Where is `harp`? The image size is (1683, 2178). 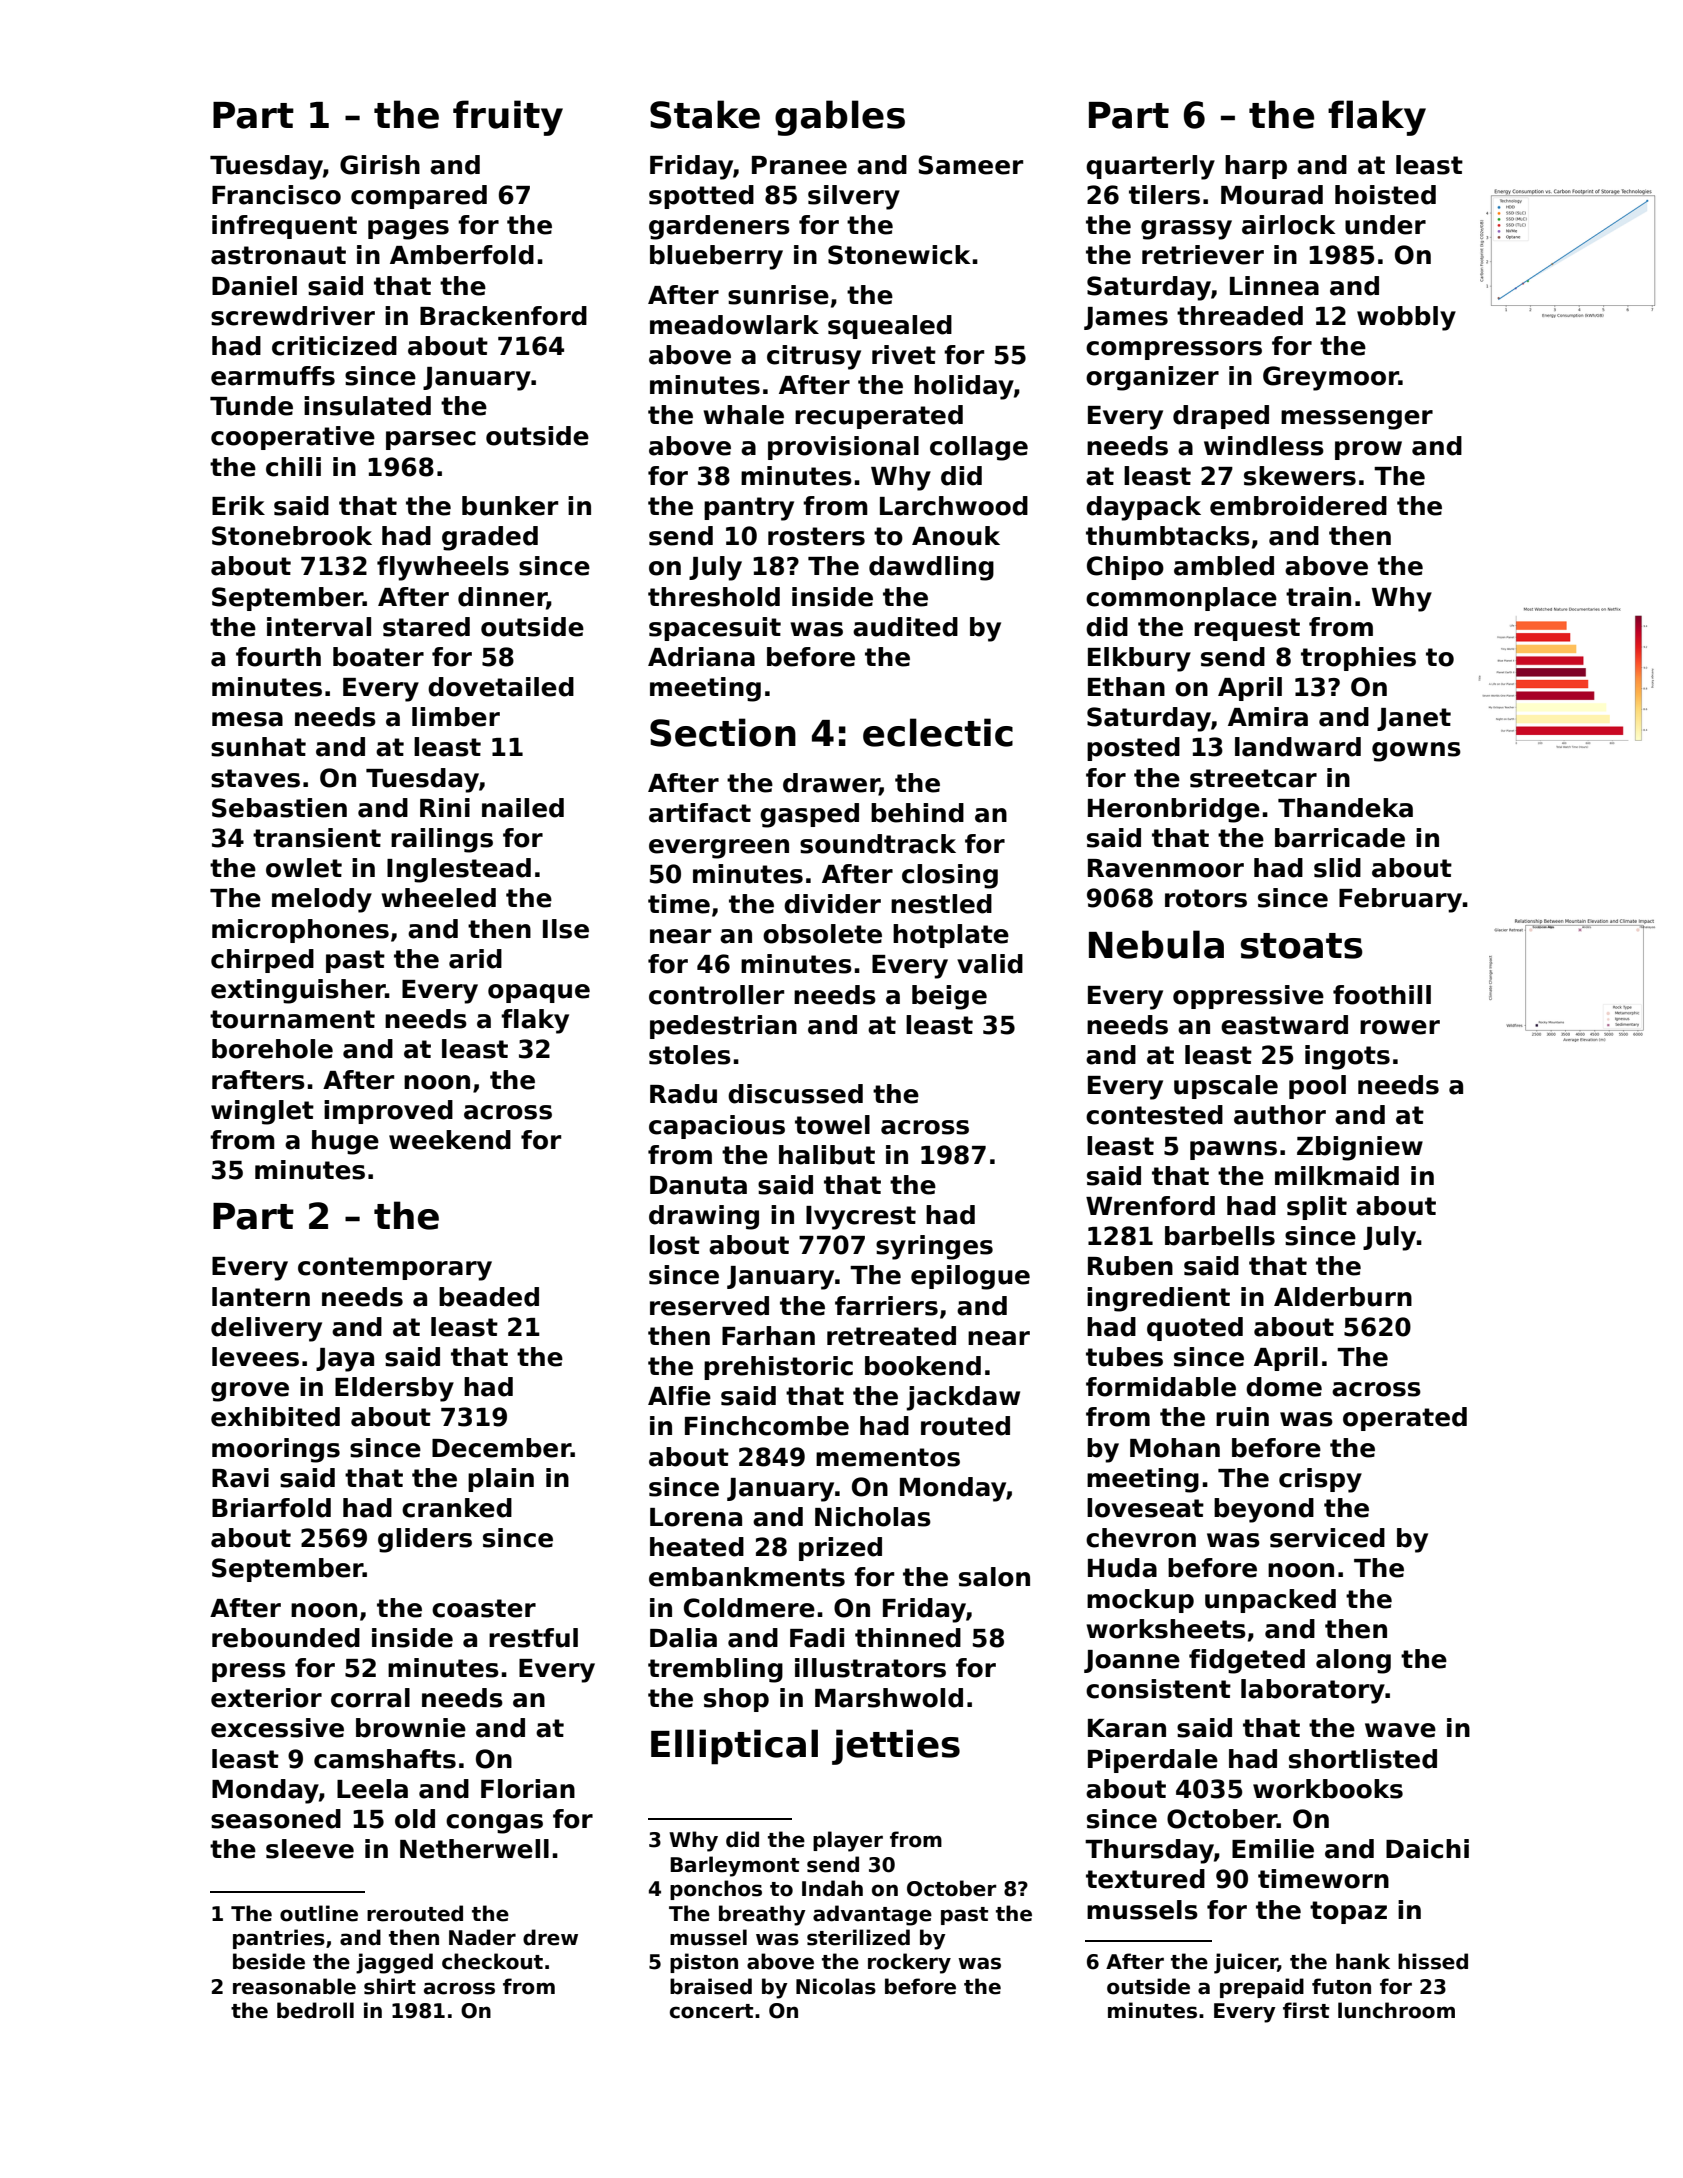 harp is located at coordinates (1256, 167).
